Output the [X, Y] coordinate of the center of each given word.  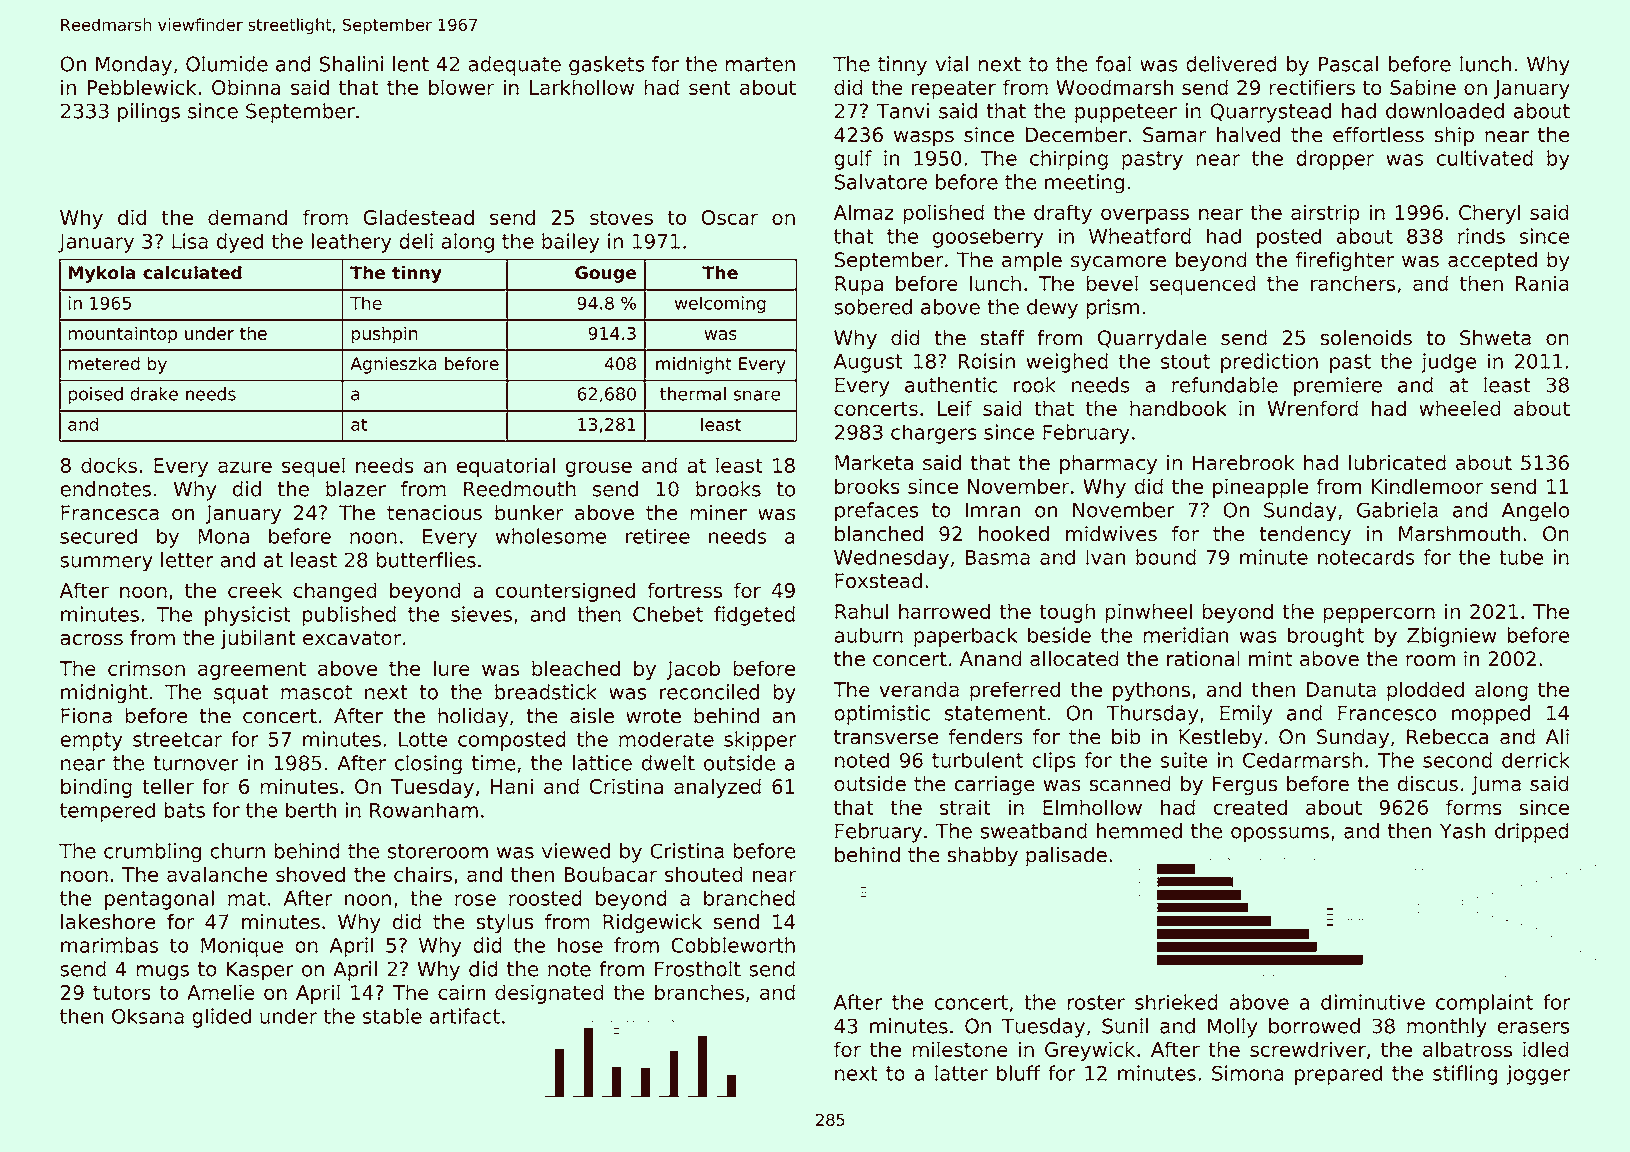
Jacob [693, 670]
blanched [879, 534]
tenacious [434, 513]
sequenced [1203, 285]
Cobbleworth [733, 945]
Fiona [86, 716]
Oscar [730, 217]
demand [247, 217]
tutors [122, 992]
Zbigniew [1451, 637]
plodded [1425, 691]
